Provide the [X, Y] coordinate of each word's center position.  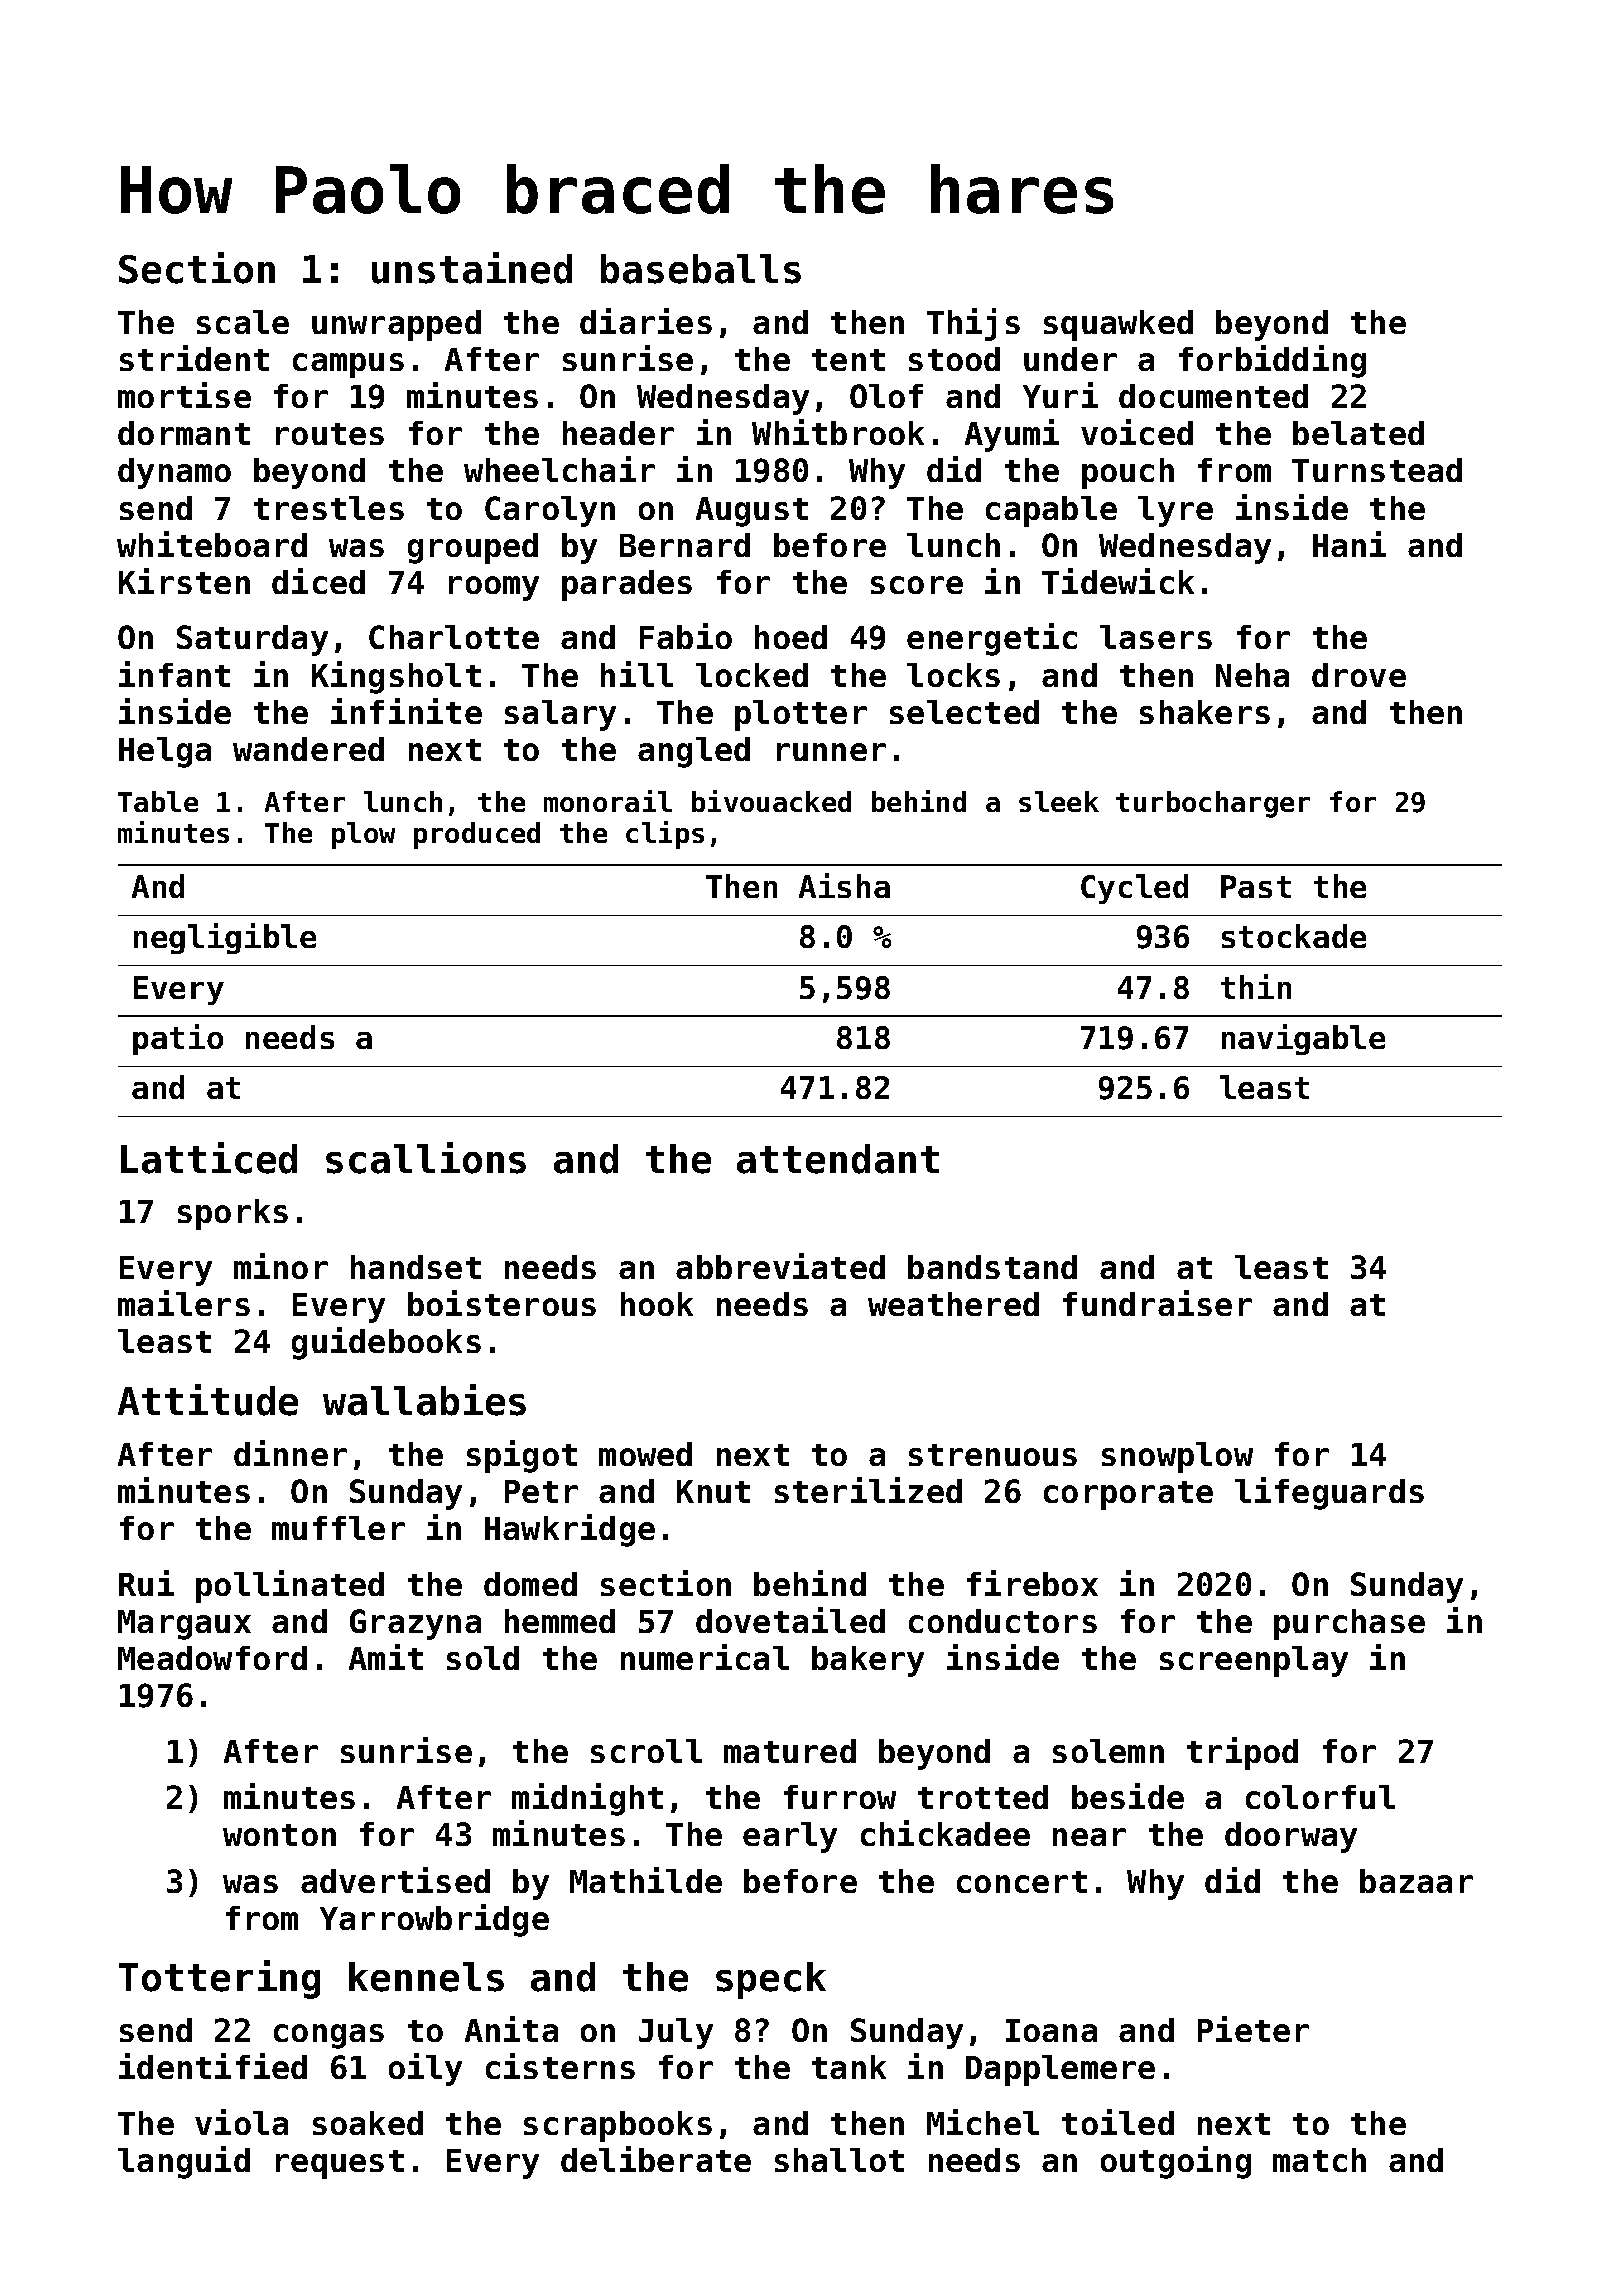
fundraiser [1157, 1303]
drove [1359, 675]
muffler [338, 1528]
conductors [1003, 1621]
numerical [705, 1657]
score [917, 585]
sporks [233, 1214]
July [676, 2033]
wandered [308, 749]
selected [964, 712]
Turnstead [1377, 470]
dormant [184, 433]
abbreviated [780, 1266]
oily [425, 2069]
